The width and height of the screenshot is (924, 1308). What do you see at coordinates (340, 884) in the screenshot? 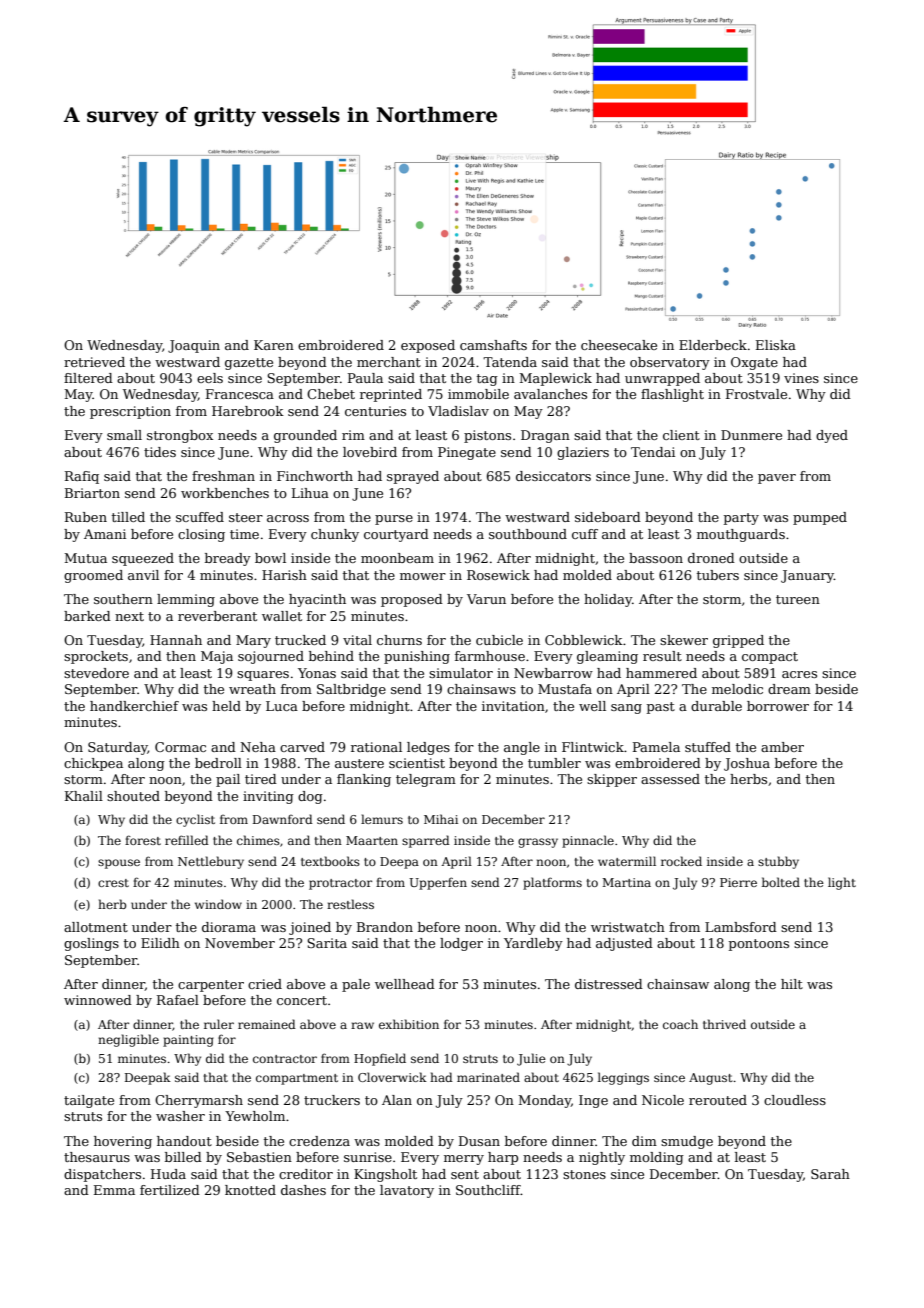
I see `protractor` at bounding box center [340, 884].
